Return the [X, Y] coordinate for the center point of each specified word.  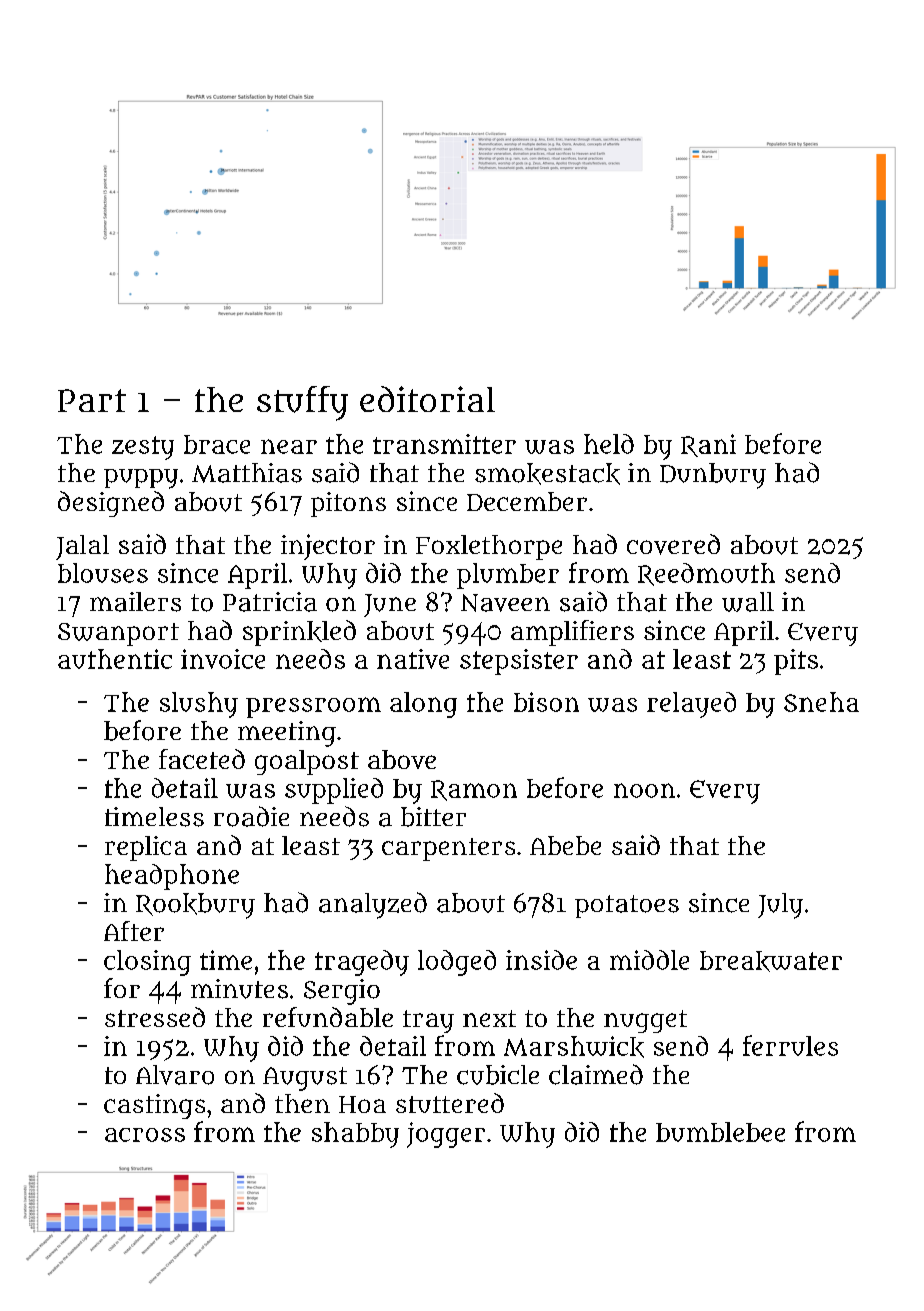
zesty [143, 448]
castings [154, 1106]
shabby [355, 1135]
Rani [708, 445]
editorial [427, 399]
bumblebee [720, 1132]
